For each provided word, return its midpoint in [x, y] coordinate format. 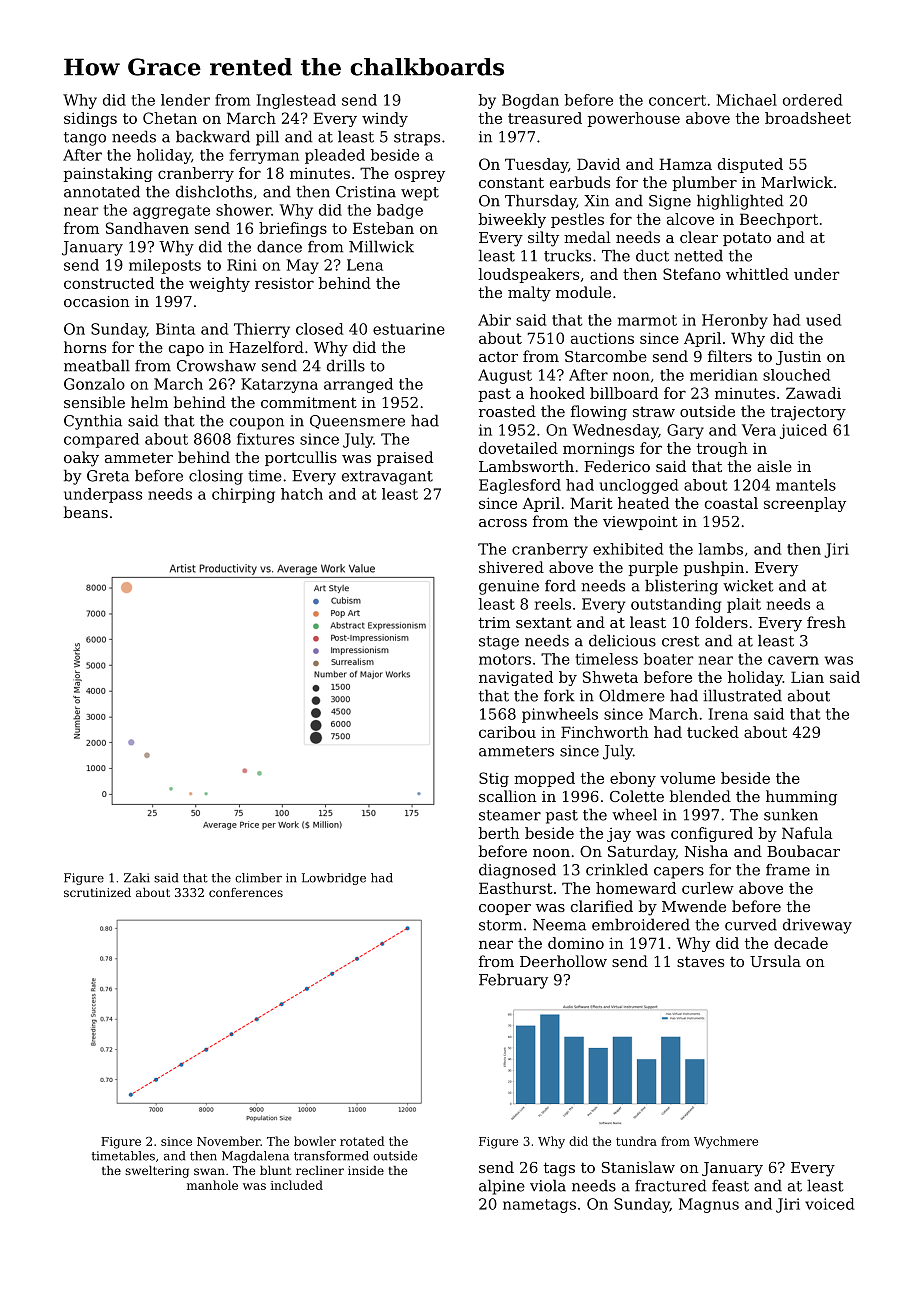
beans [86, 512]
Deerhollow [563, 961]
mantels [806, 485]
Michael [746, 100]
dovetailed [518, 448]
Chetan [170, 118]
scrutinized [97, 892]
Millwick [381, 246]
